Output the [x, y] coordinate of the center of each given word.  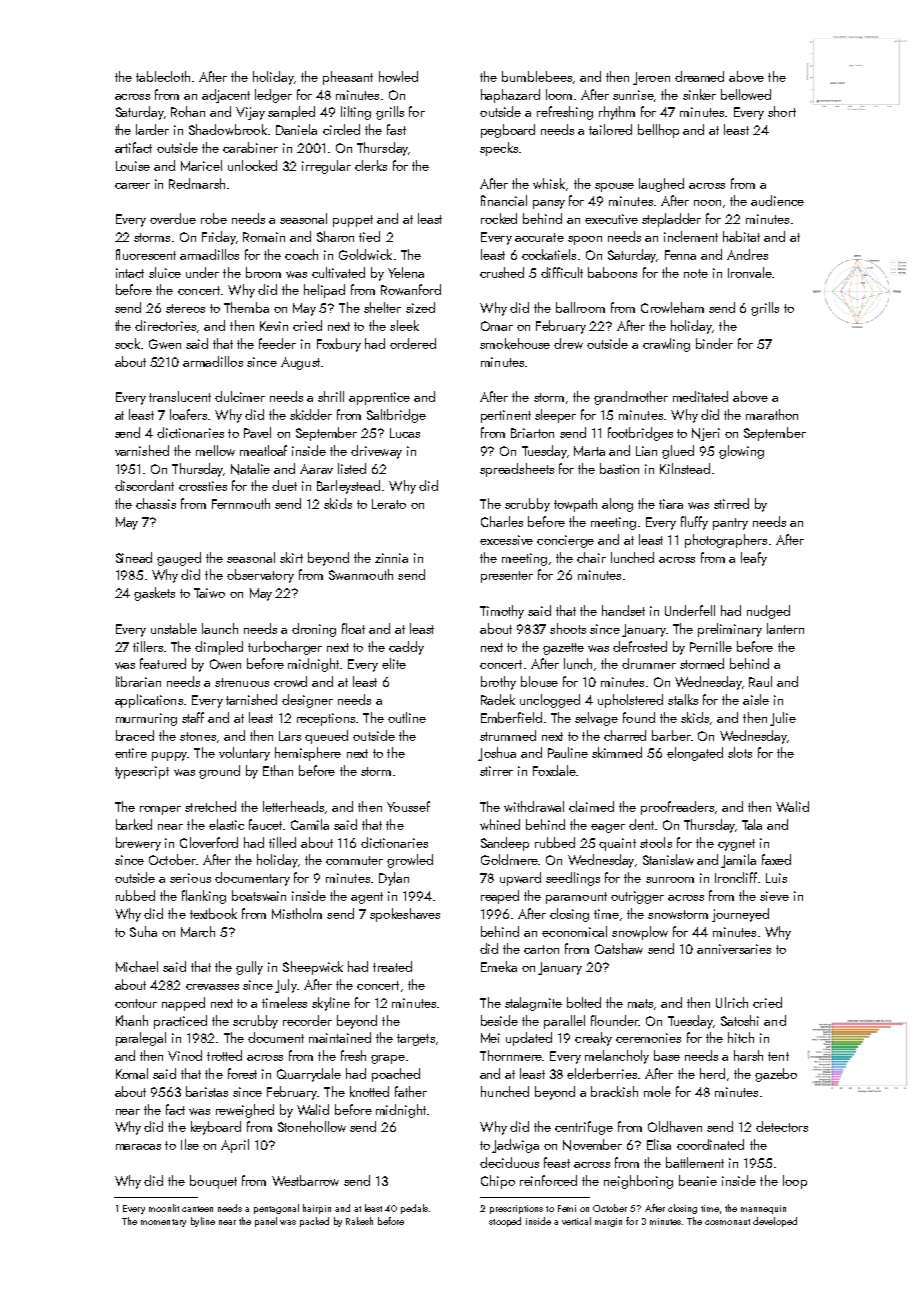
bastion [619, 468]
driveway [376, 452]
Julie [783, 719]
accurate [539, 237]
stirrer [496, 771]
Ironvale [750, 272]
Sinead [134, 557]
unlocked [252, 165]
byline [203, 1222]
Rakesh [359, 1221]
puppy [169, 756]
